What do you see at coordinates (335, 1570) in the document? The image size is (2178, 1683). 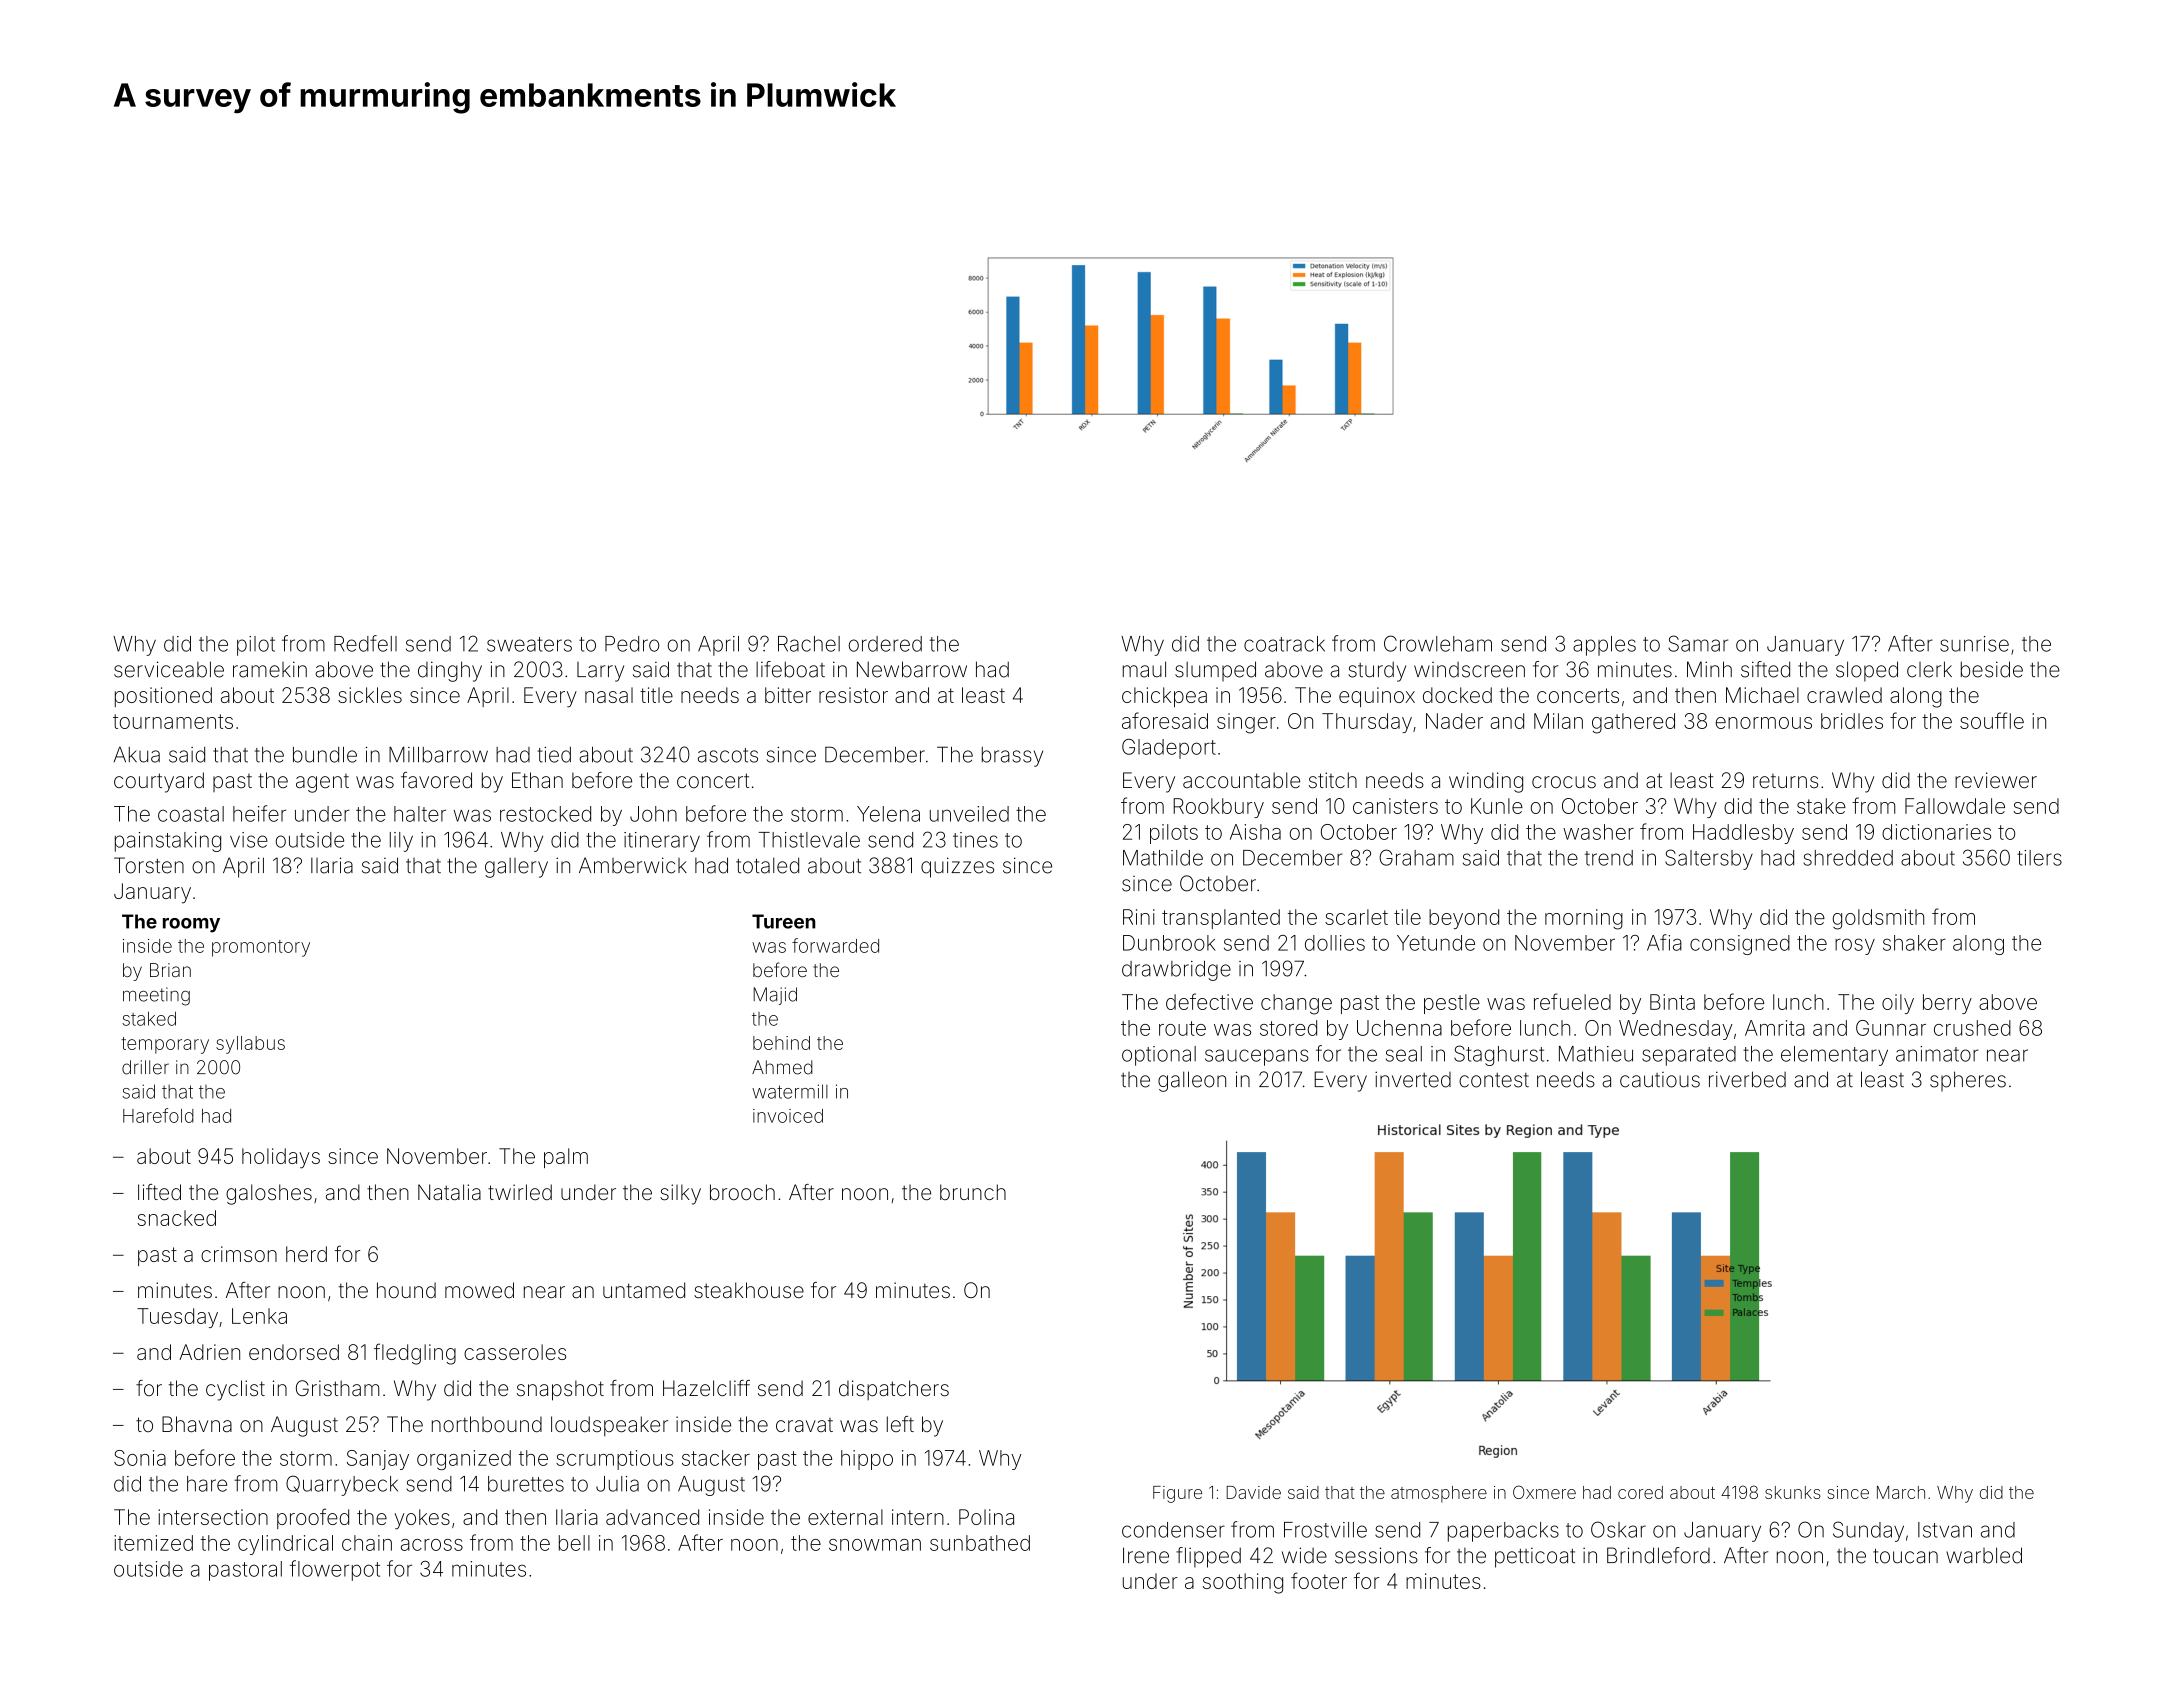 I see `flowerpot` at bounding box center [335, 1570].
